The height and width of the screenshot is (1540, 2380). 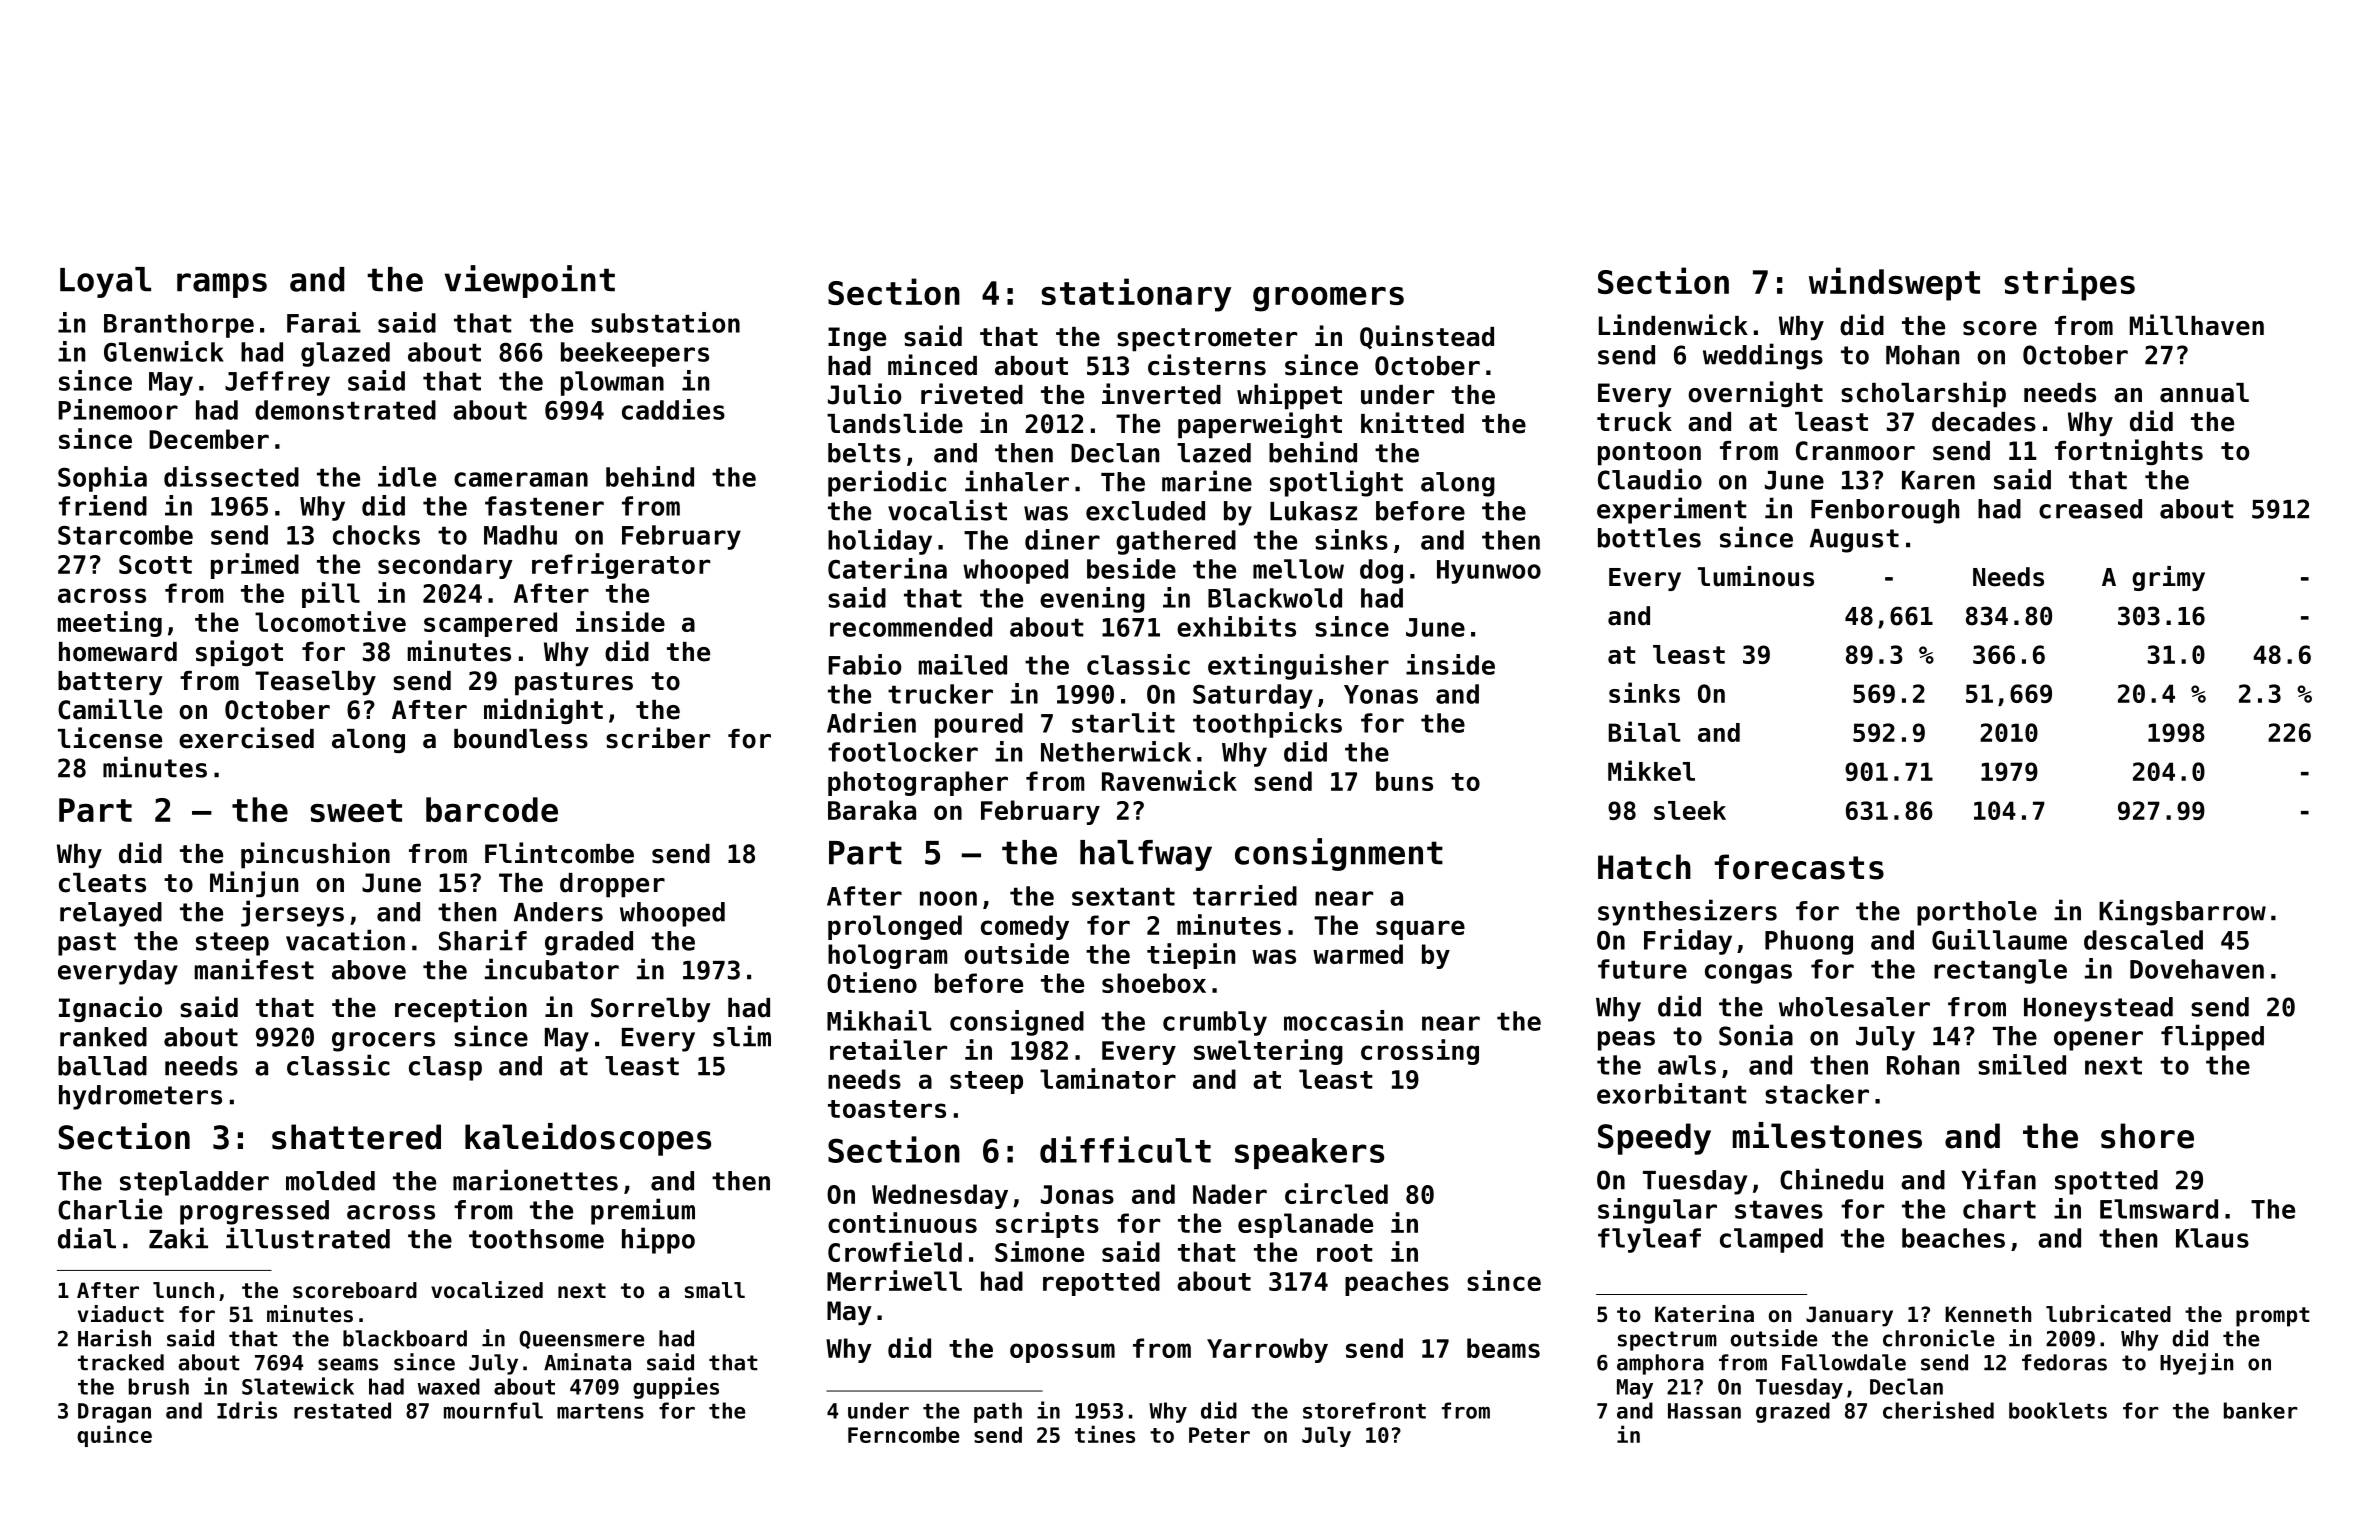 I want to click on spotted, so click(x=2106, y=1182).
